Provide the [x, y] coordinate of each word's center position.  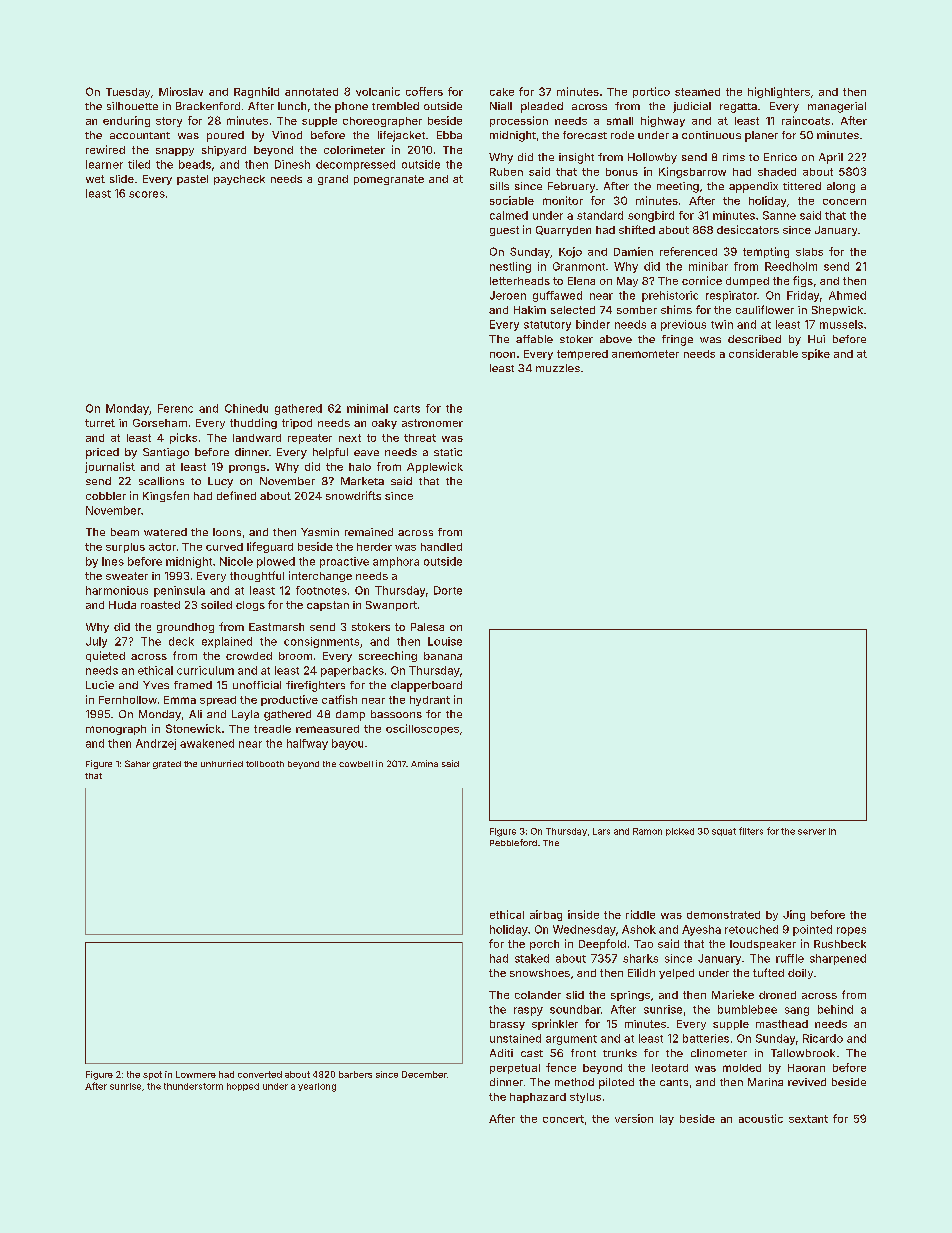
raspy [528, 1011]
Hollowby [652, 158]
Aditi [501, 1053]
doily [800, 974]
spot [152, 1075]
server [812, 832]
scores [147, 194]
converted [260, 1074]
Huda [122, 605]
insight [576, 158]
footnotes [321, 590]
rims [734, 157]
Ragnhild [256, 92]
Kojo [570, 252]
